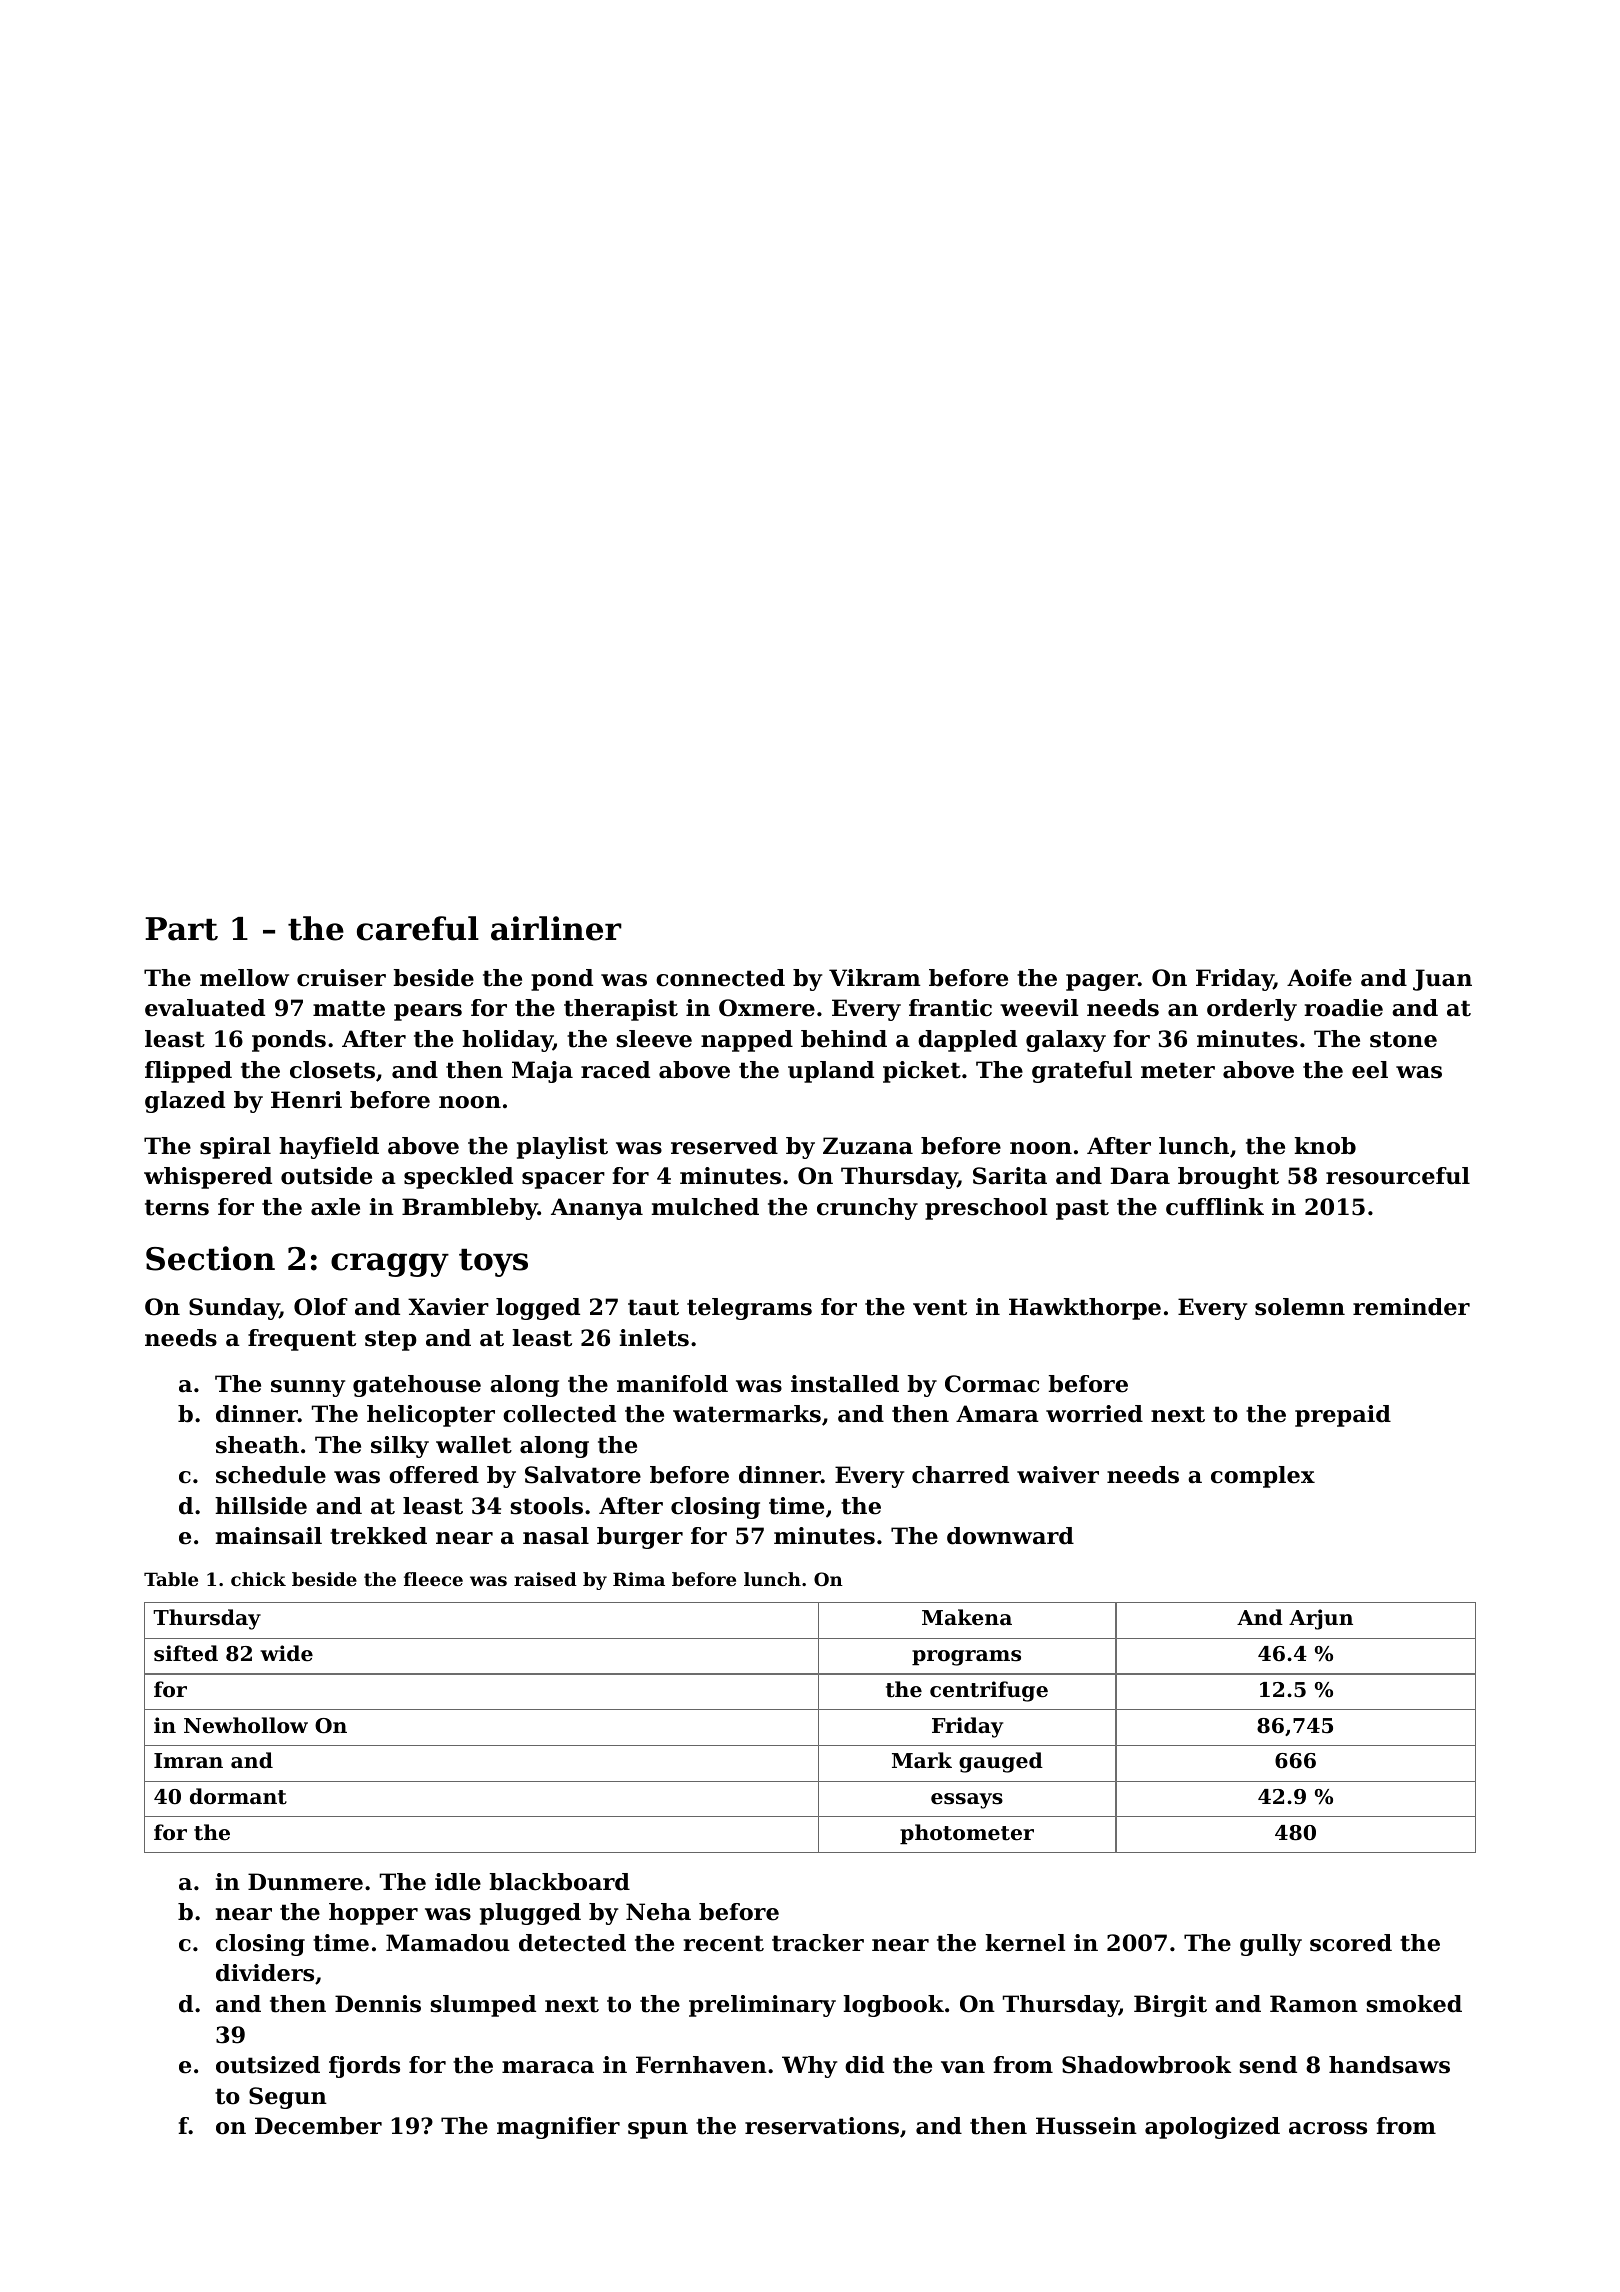 This document has height=2292, width=1620. Describe the element at coordinates (288, 2098) in the document. I see `Segun` at that location.
